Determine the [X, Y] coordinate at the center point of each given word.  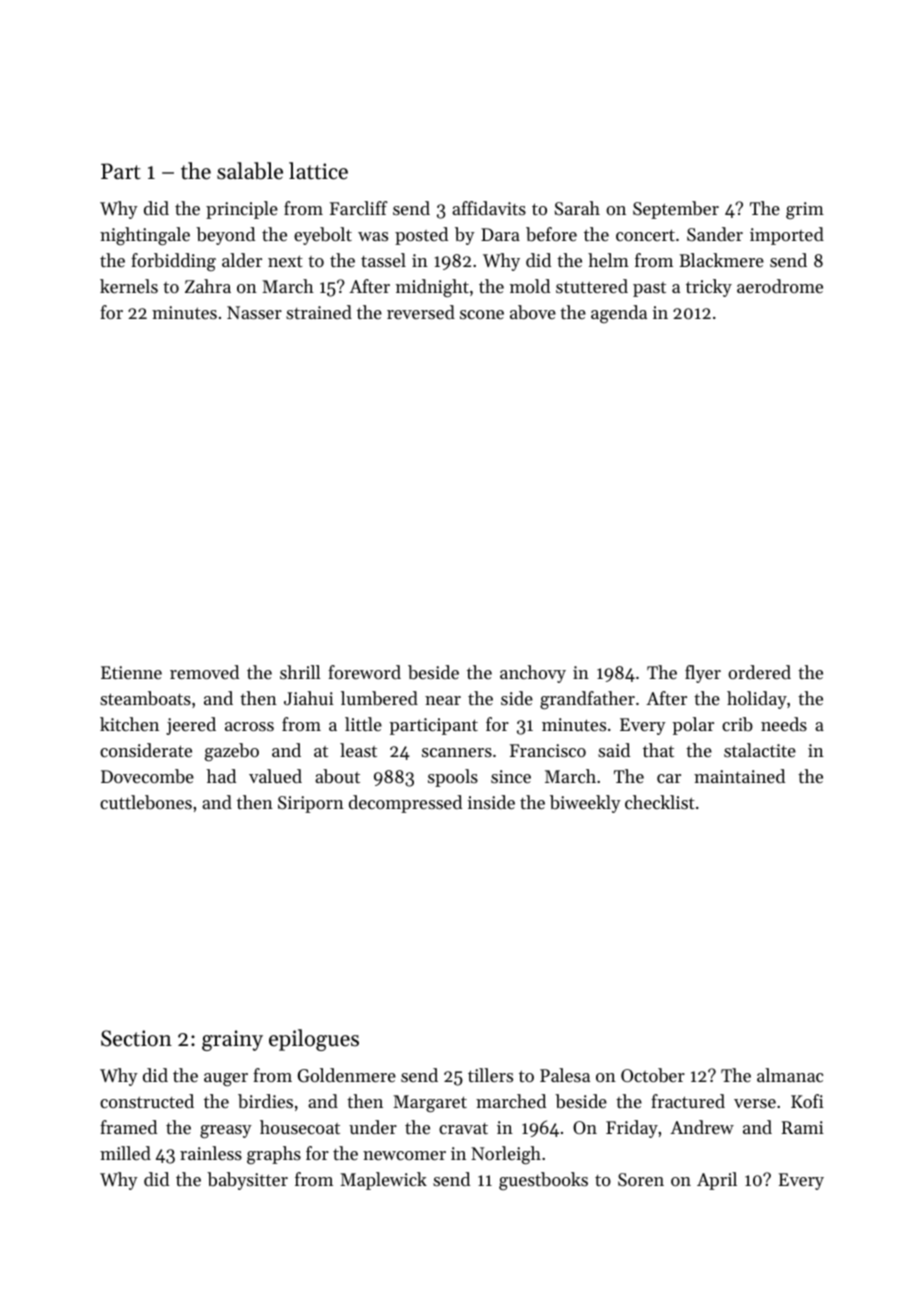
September [676, 210]
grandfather [587, 700]
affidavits [489, 208]
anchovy [533, 674]
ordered [759, 672]
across [249, 726]
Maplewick [383, 1181]
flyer [703, 674]
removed [204, 672]
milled [125, 1153]
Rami [803, 1127]
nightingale [145, 236]
